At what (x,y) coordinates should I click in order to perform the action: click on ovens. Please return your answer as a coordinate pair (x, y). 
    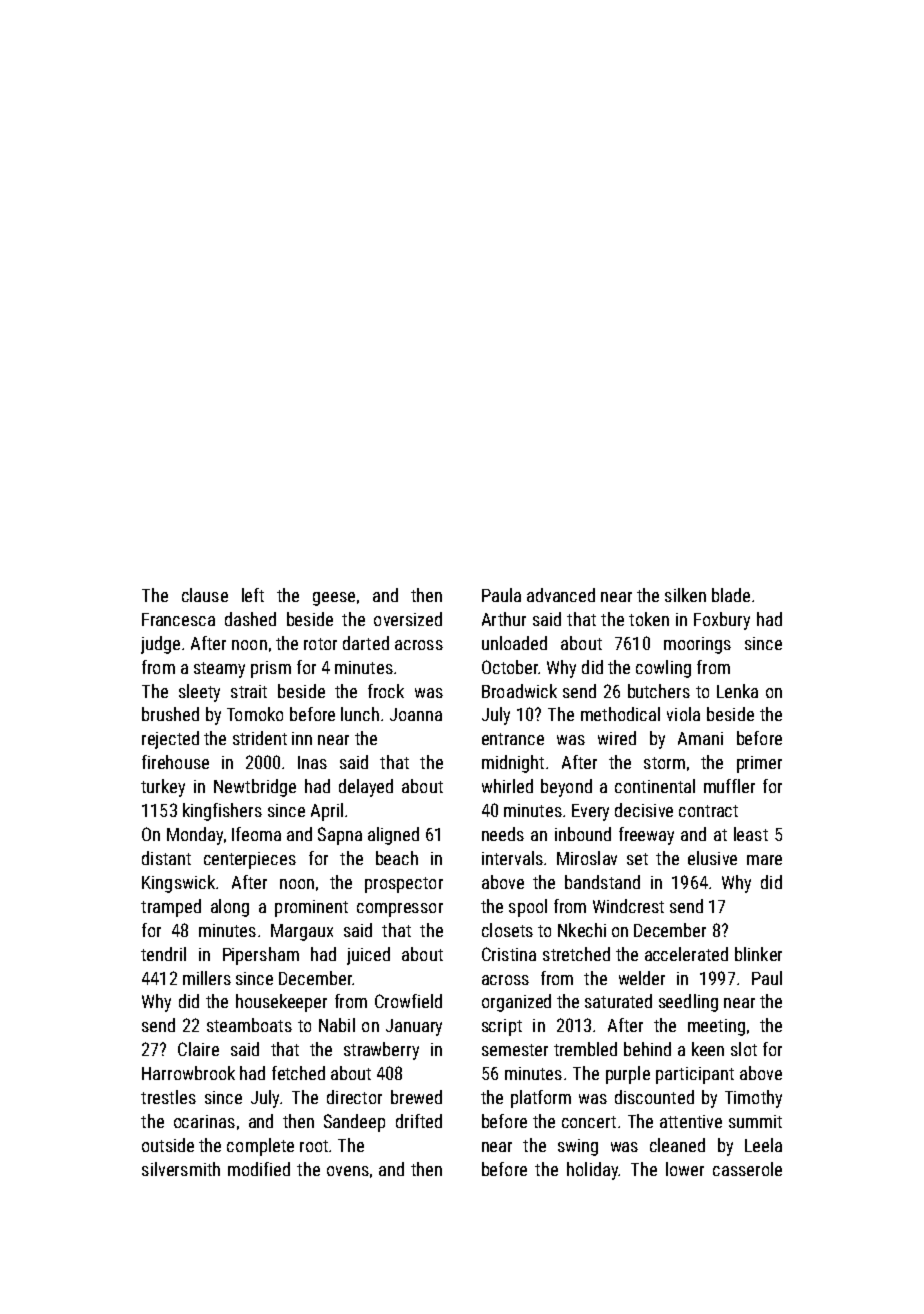
    Looking at the image, I should click on (348, 1171).
